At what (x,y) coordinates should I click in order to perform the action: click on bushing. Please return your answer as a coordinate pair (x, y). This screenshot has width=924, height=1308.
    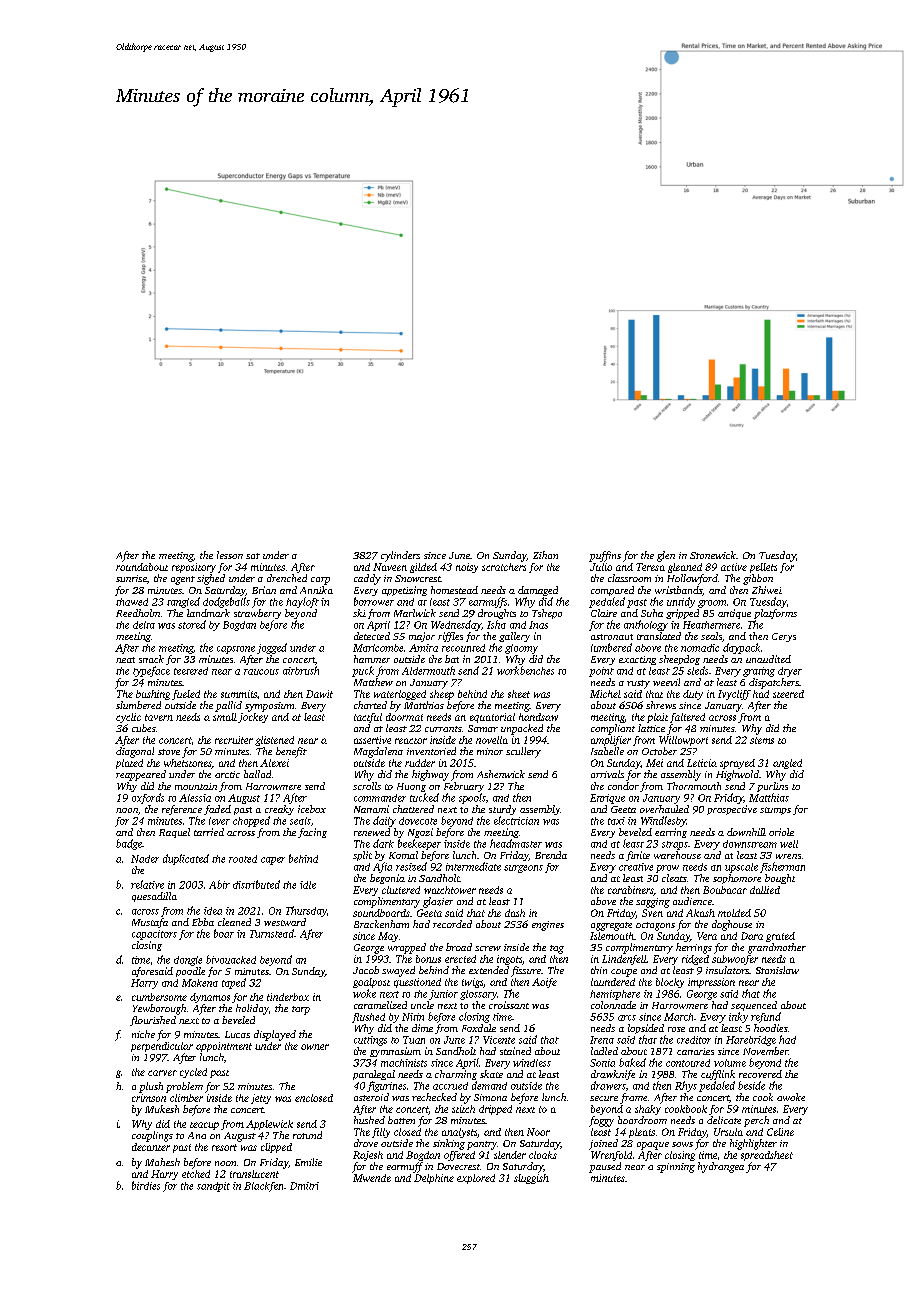
    Looking at the image, I should click on (153, 695).
